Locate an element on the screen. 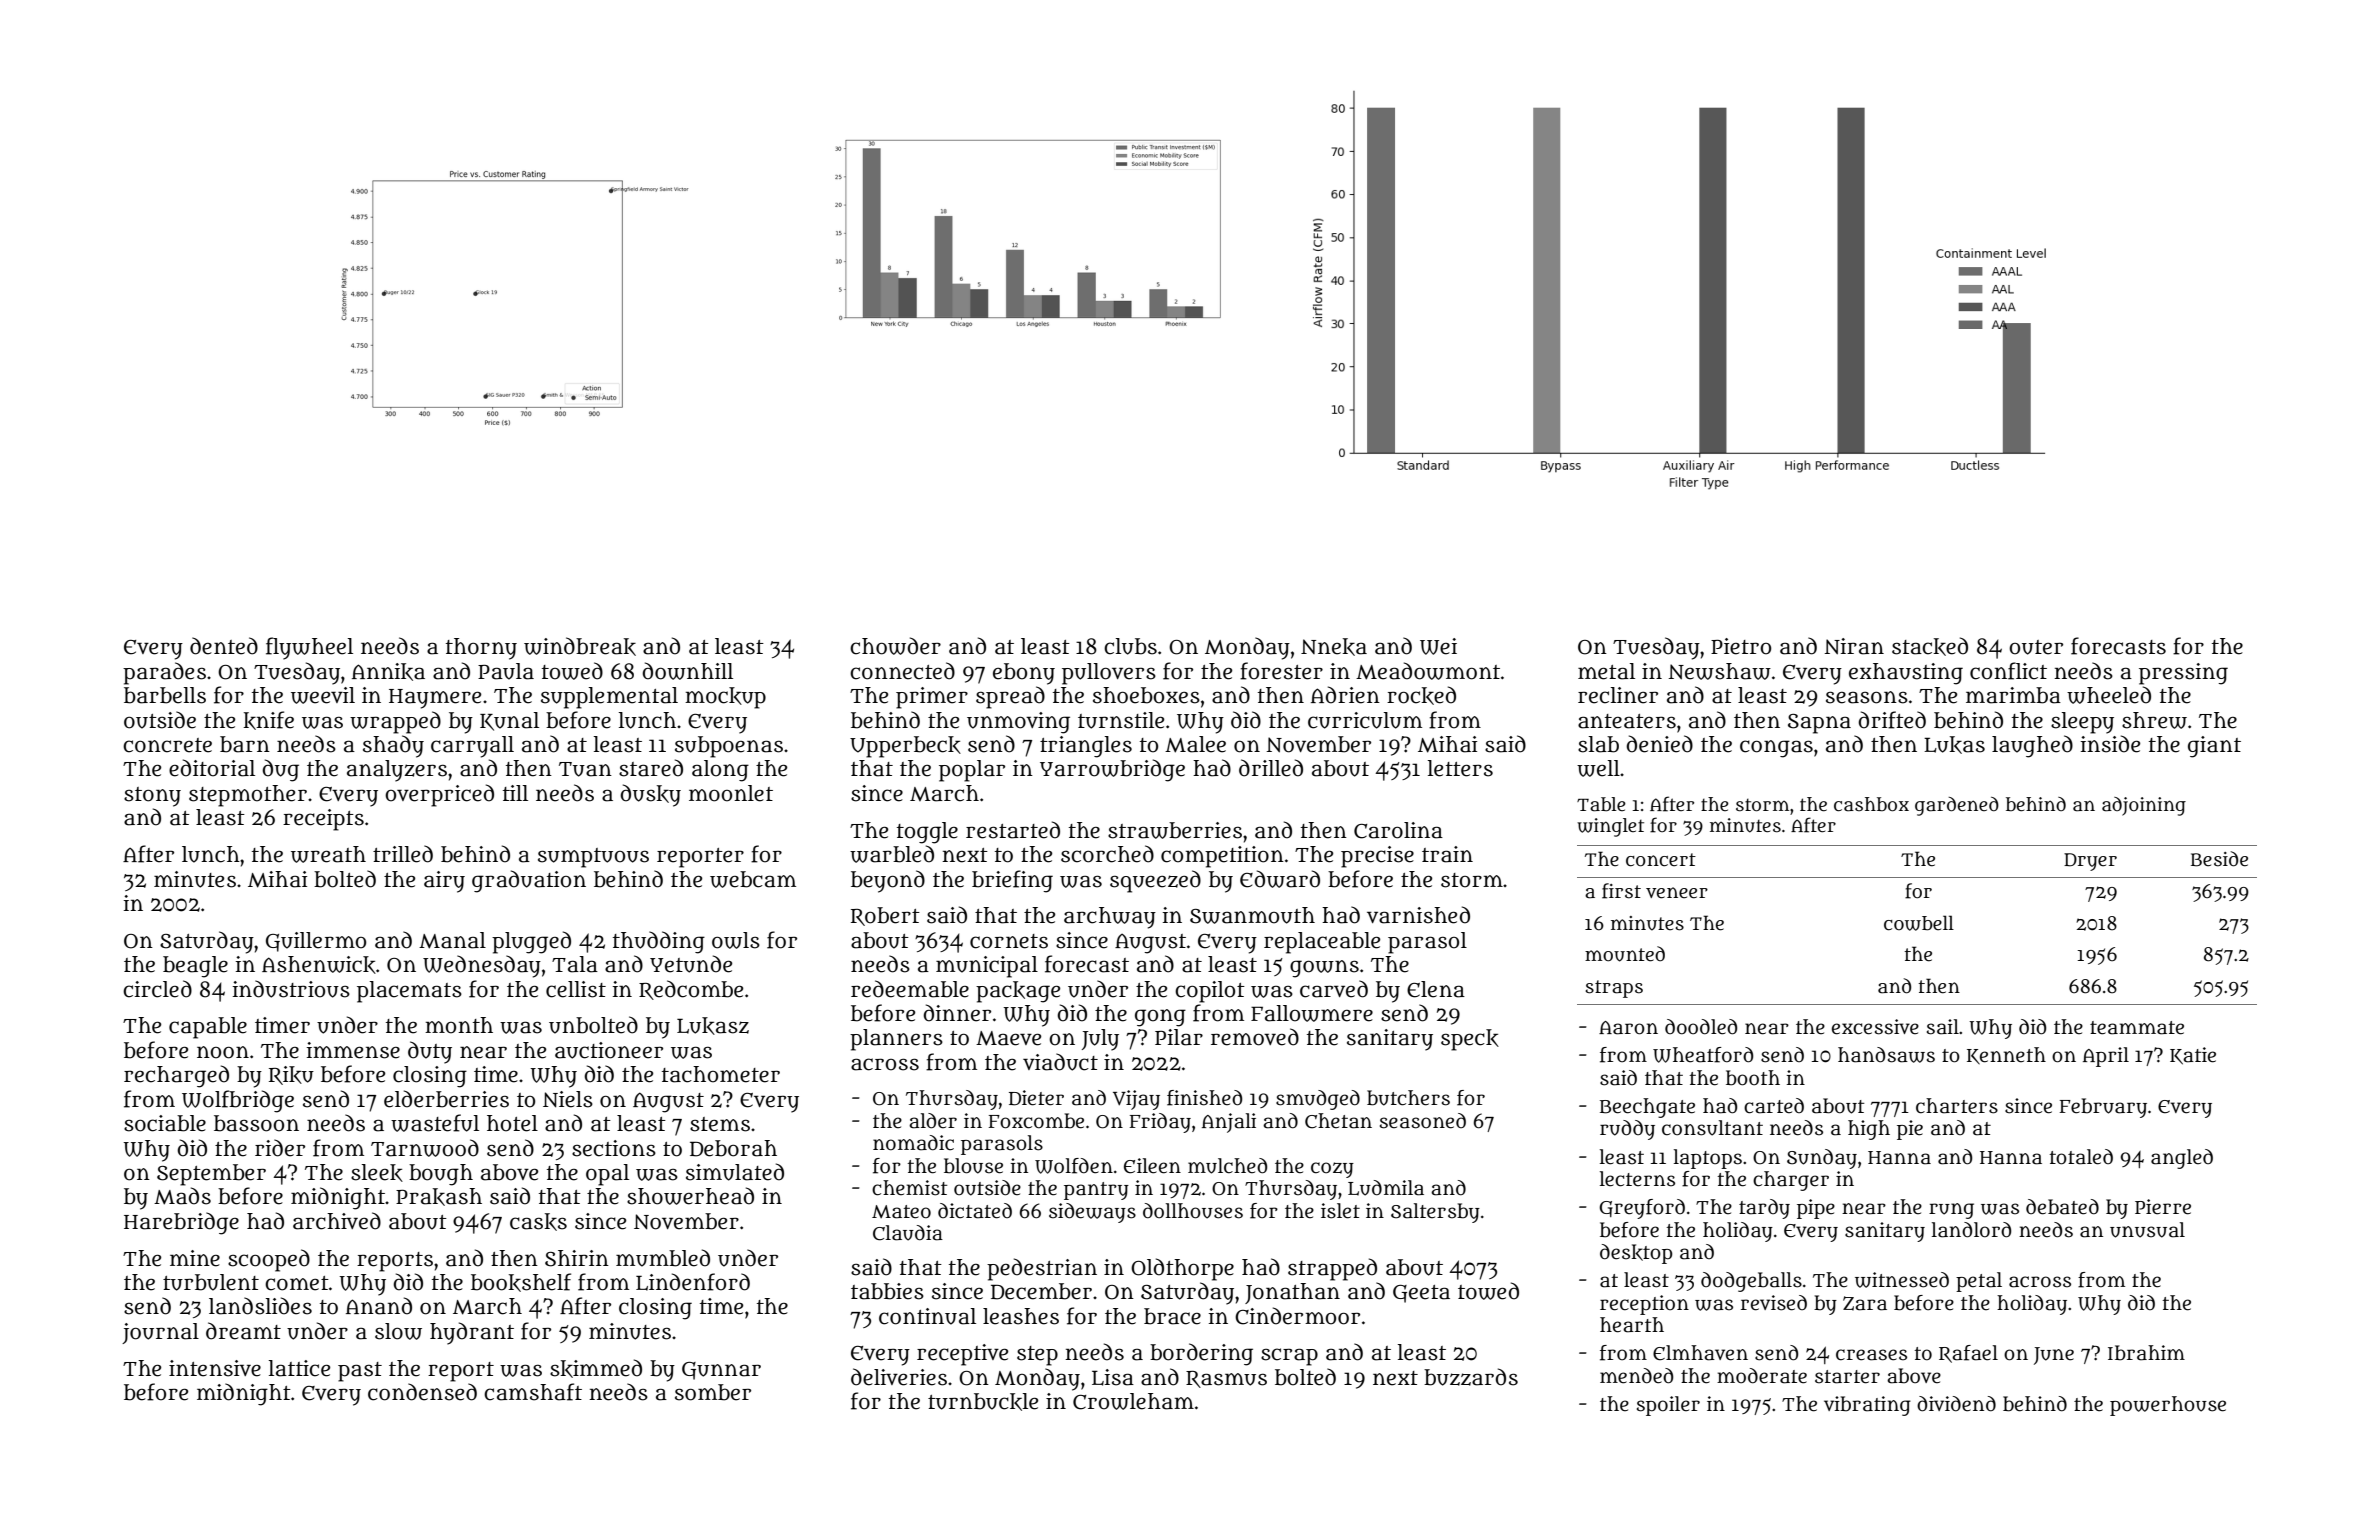 The height and width of the screenshot is (1540, 2380). clubs is located at coordinates (1130, 646).
